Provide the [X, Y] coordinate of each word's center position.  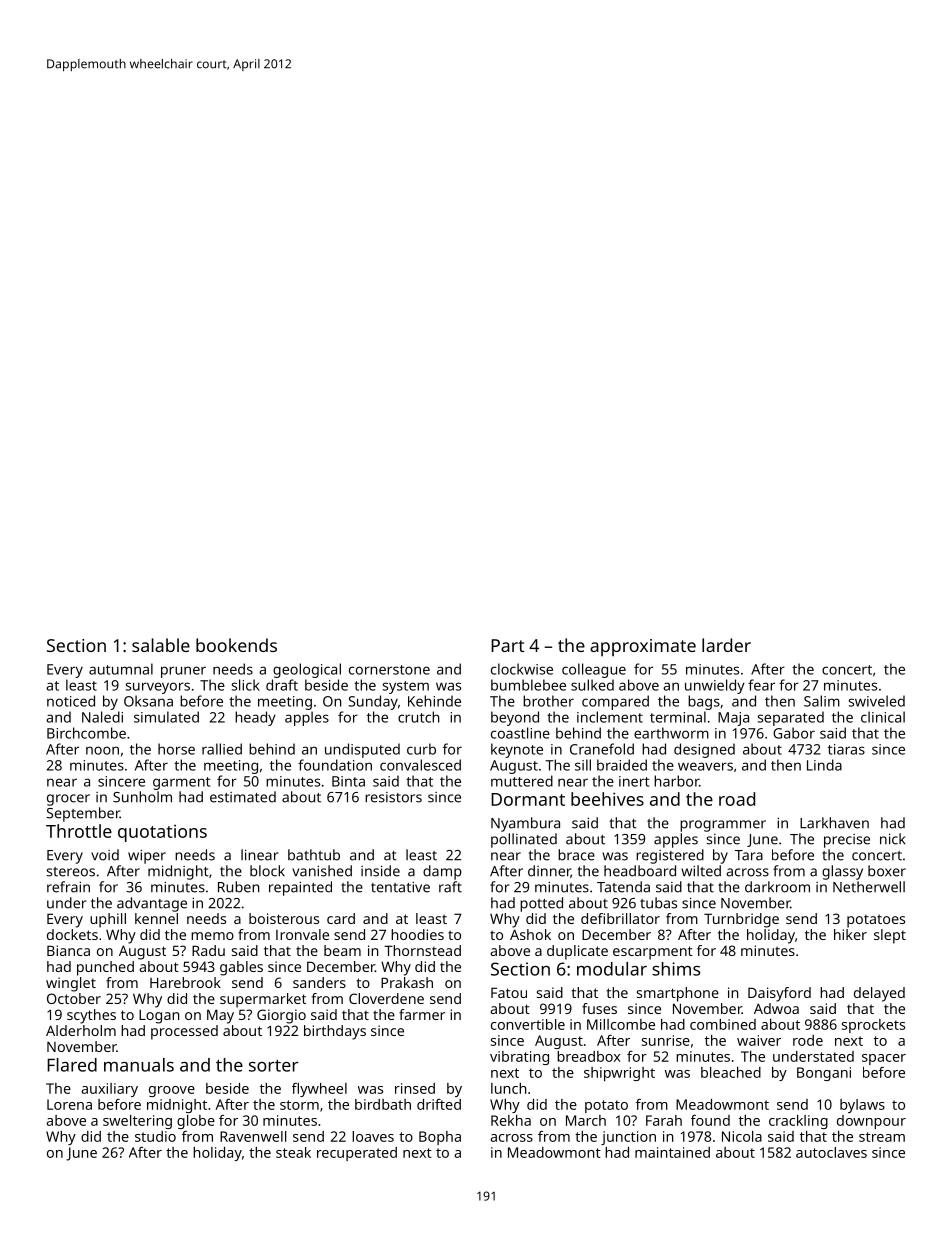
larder [726, 645]
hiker [850, 934]
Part [508, 645]
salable [161, 645]
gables [241, 968]
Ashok [530, 934]
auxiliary [109, 1090]
